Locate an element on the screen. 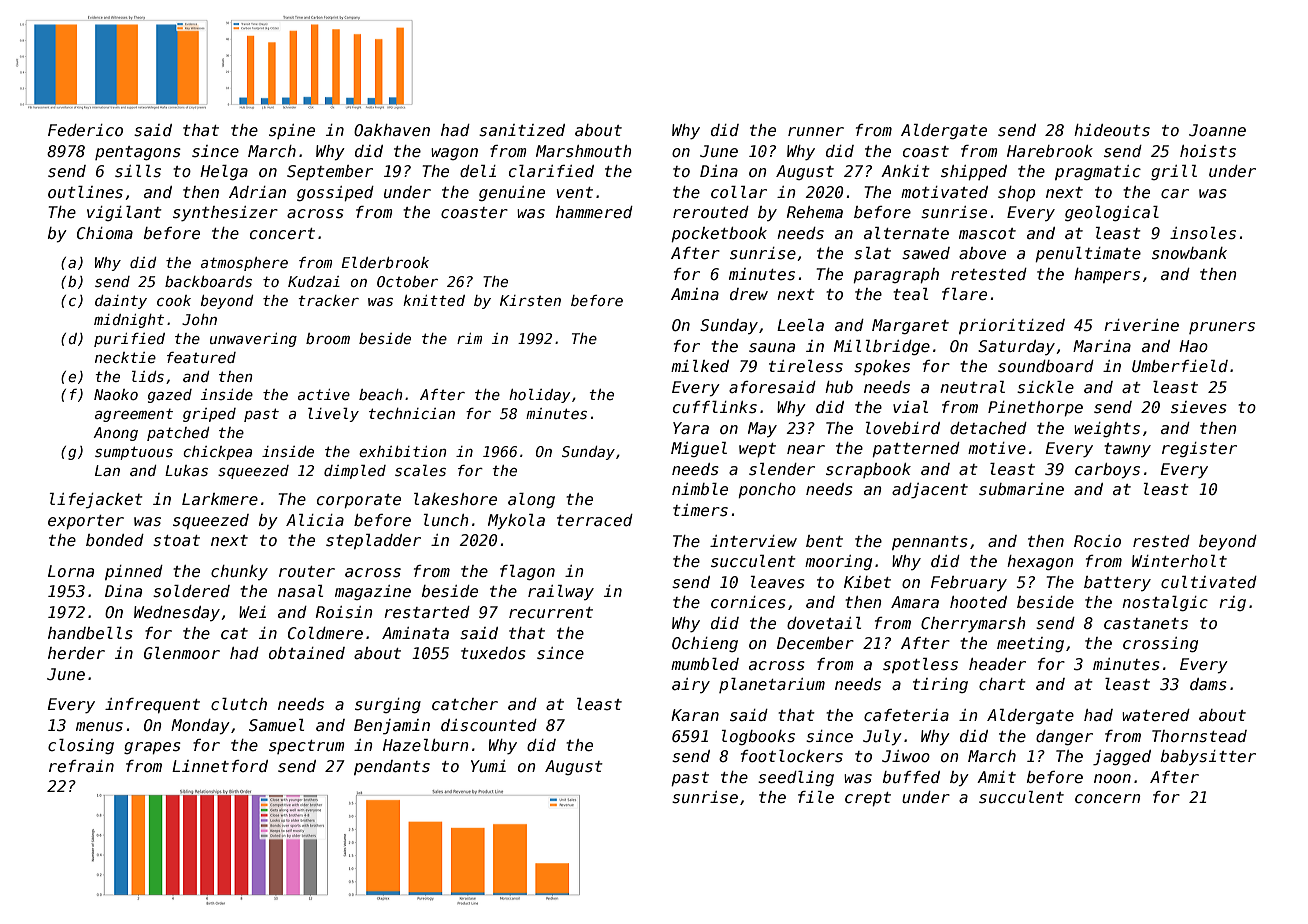  holiday is located at coordinates (540, 396).
